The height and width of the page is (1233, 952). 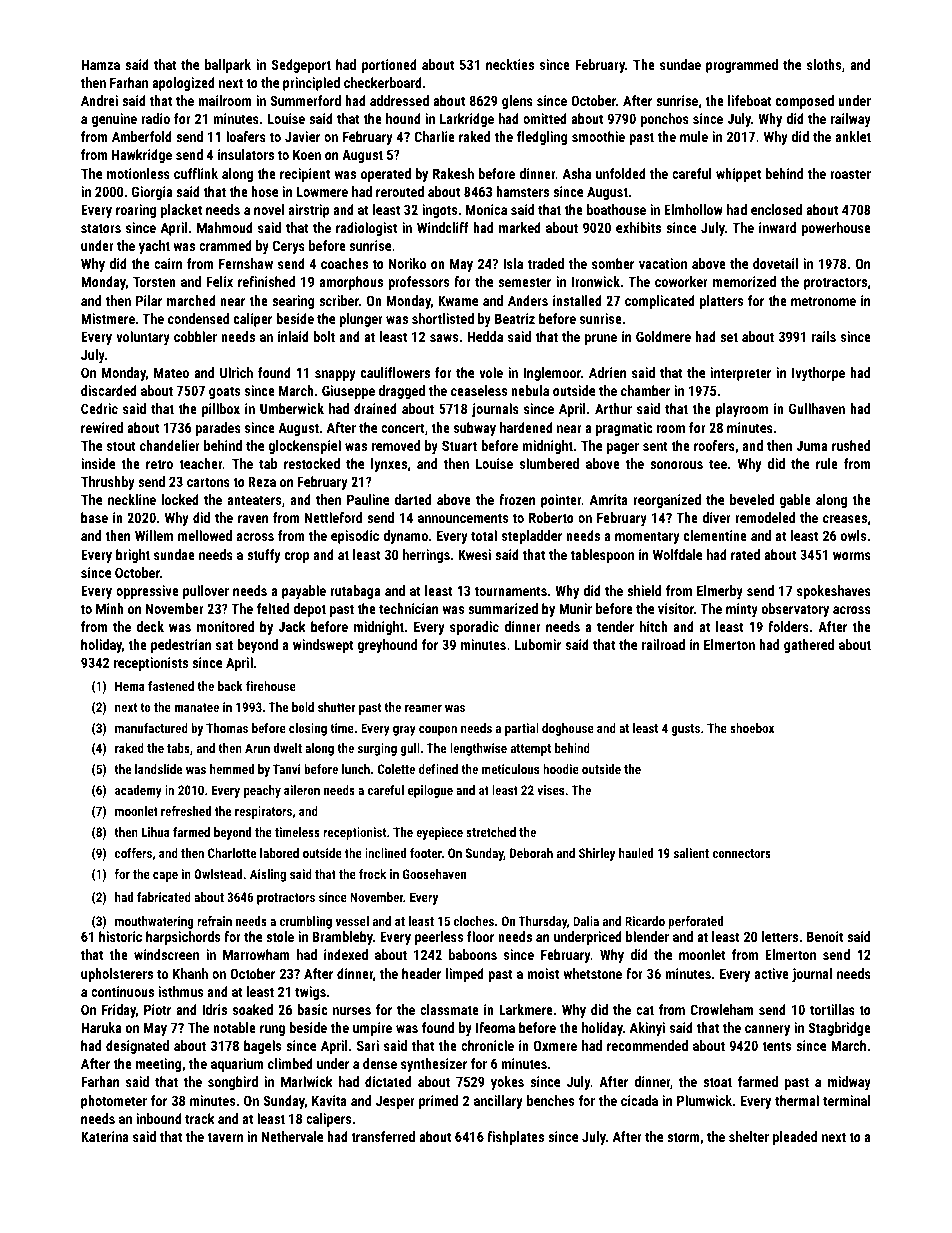 I want to click on reorganized, so click(x=667, y=501).
